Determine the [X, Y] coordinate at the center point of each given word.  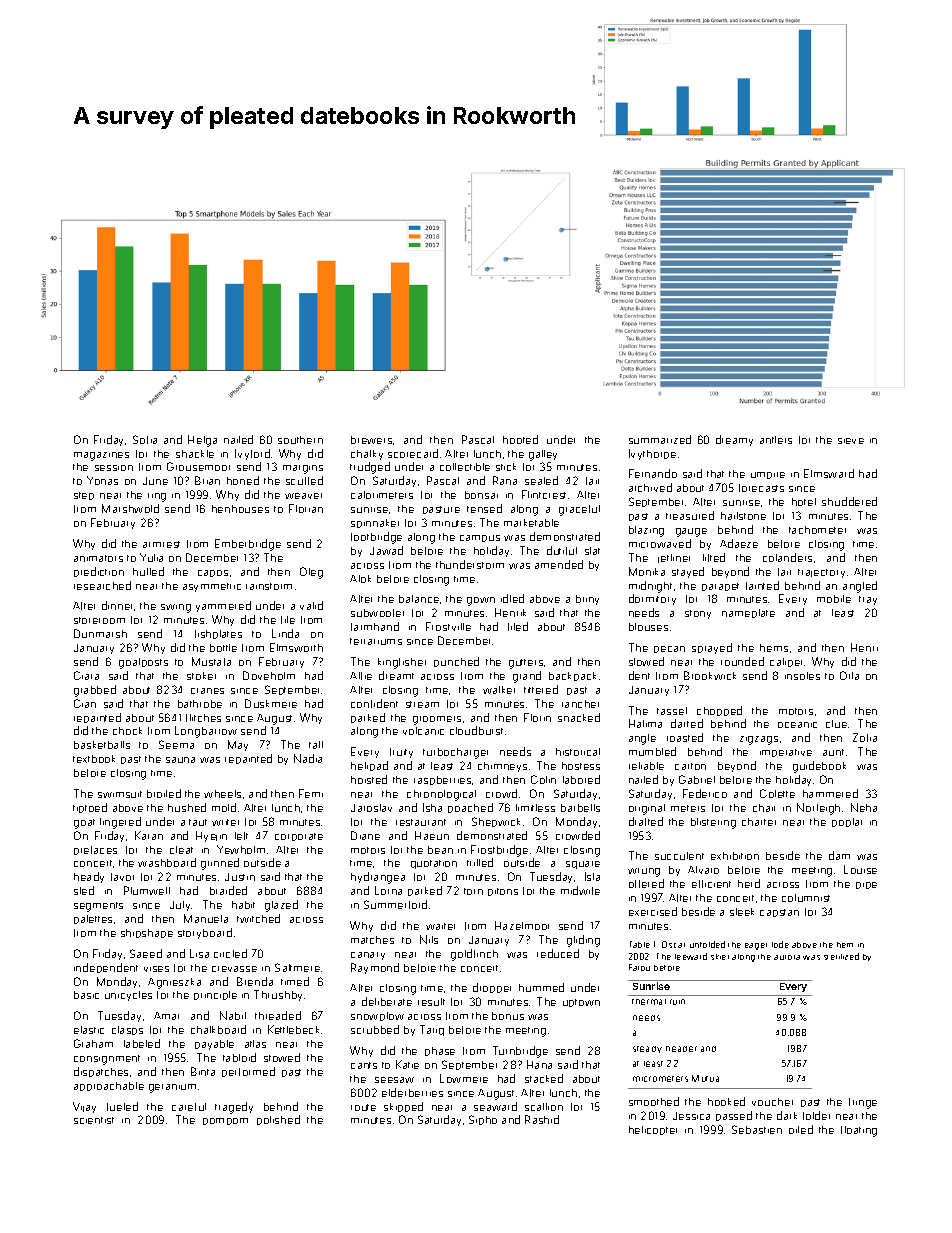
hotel [804, 502]
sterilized [841, 956]
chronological [441, 795]
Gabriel [697, 779]
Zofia [865, 737]
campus [480, 538]
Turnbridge [520, 1052]
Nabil [233, 1015]
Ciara [86, 675]
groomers [437, 720]
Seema [176, 744]
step [84, 496]
